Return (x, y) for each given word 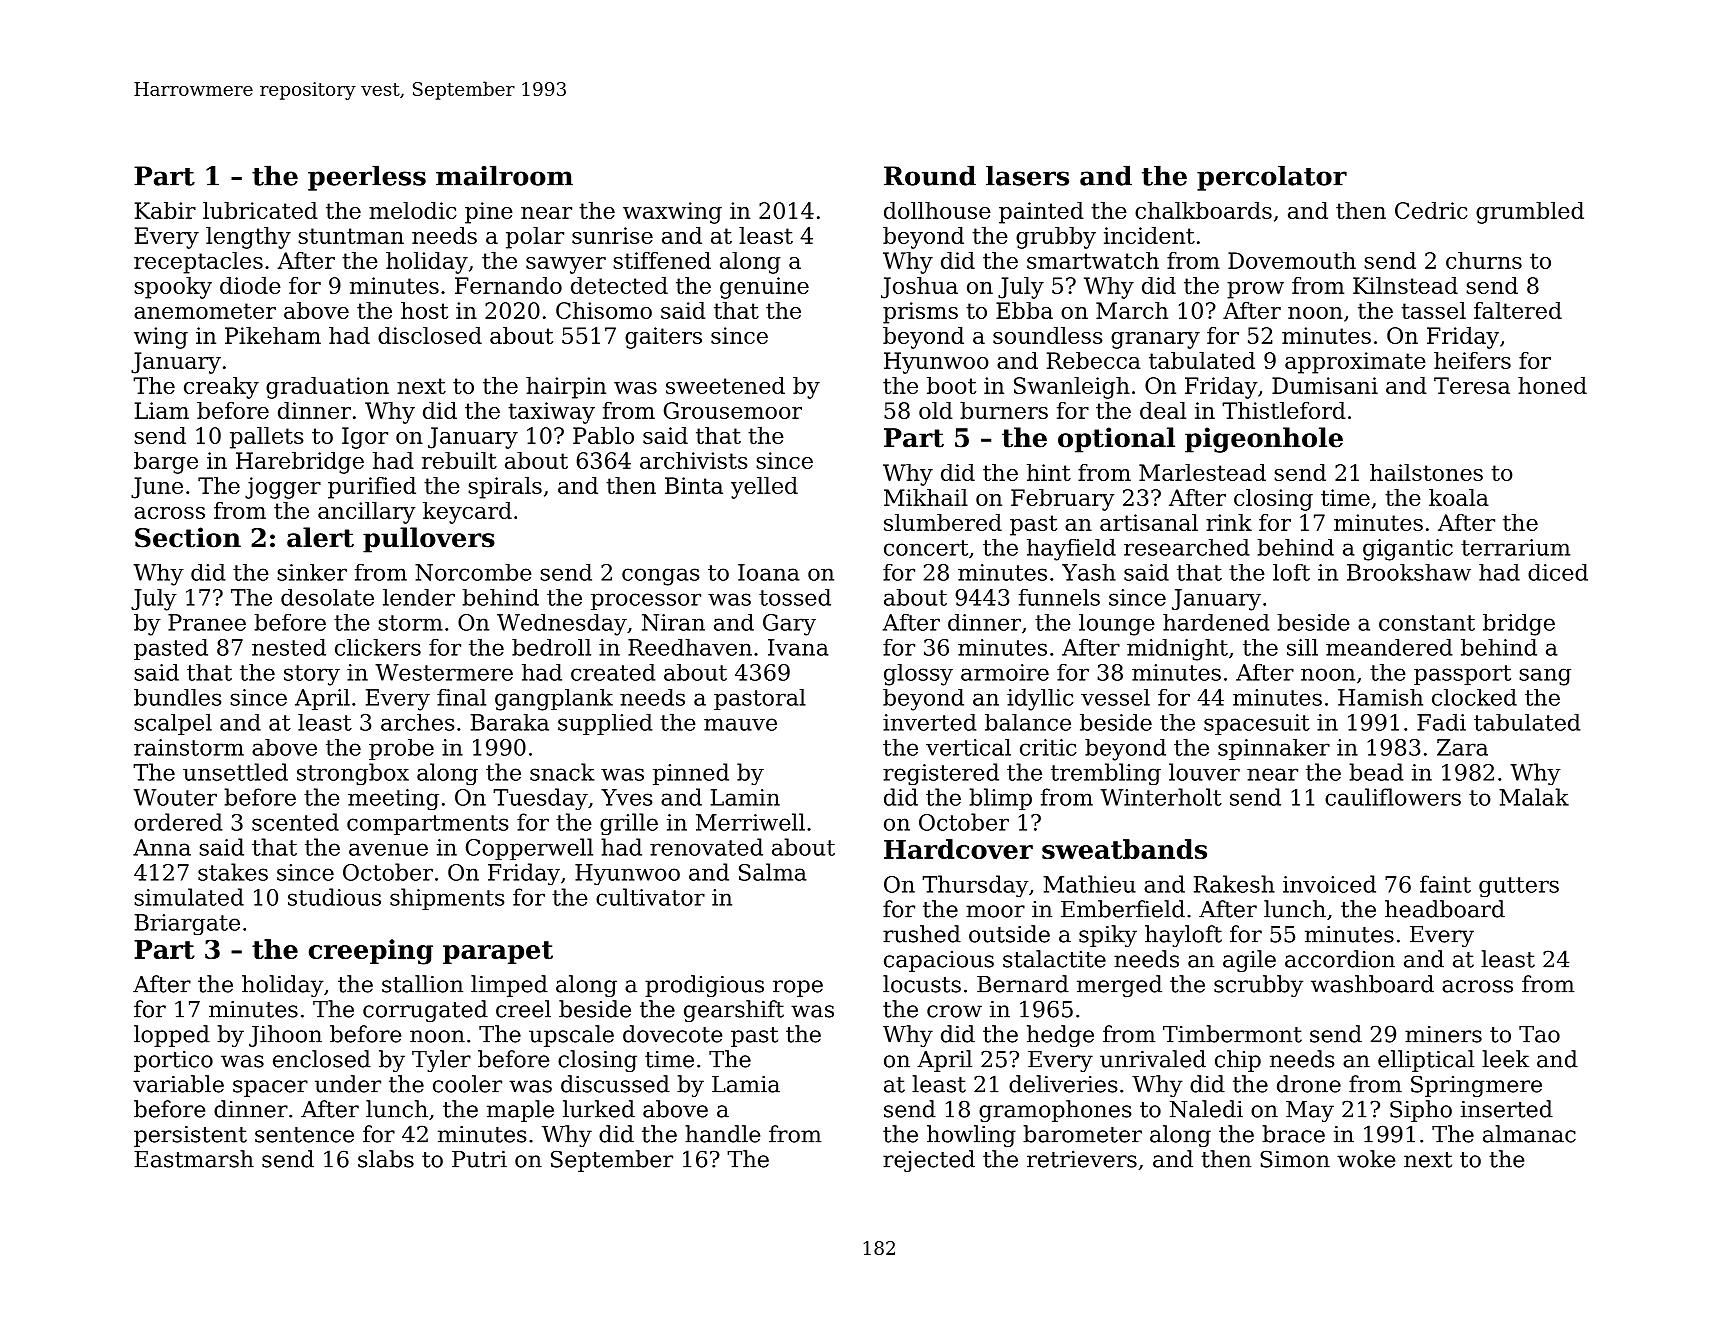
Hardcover (958, 849)
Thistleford (1284, 410)
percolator (1272, 178)
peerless (367, 178)
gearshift (734, 1011)
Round (930, 175)
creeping (371, 952)
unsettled (235, 772)
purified (372, 488)
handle (722, 1134)
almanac (1529, 1134)
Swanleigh (1072, 388)
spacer (270, 1088)
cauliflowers (1393, 797)
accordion (1340, 959)
